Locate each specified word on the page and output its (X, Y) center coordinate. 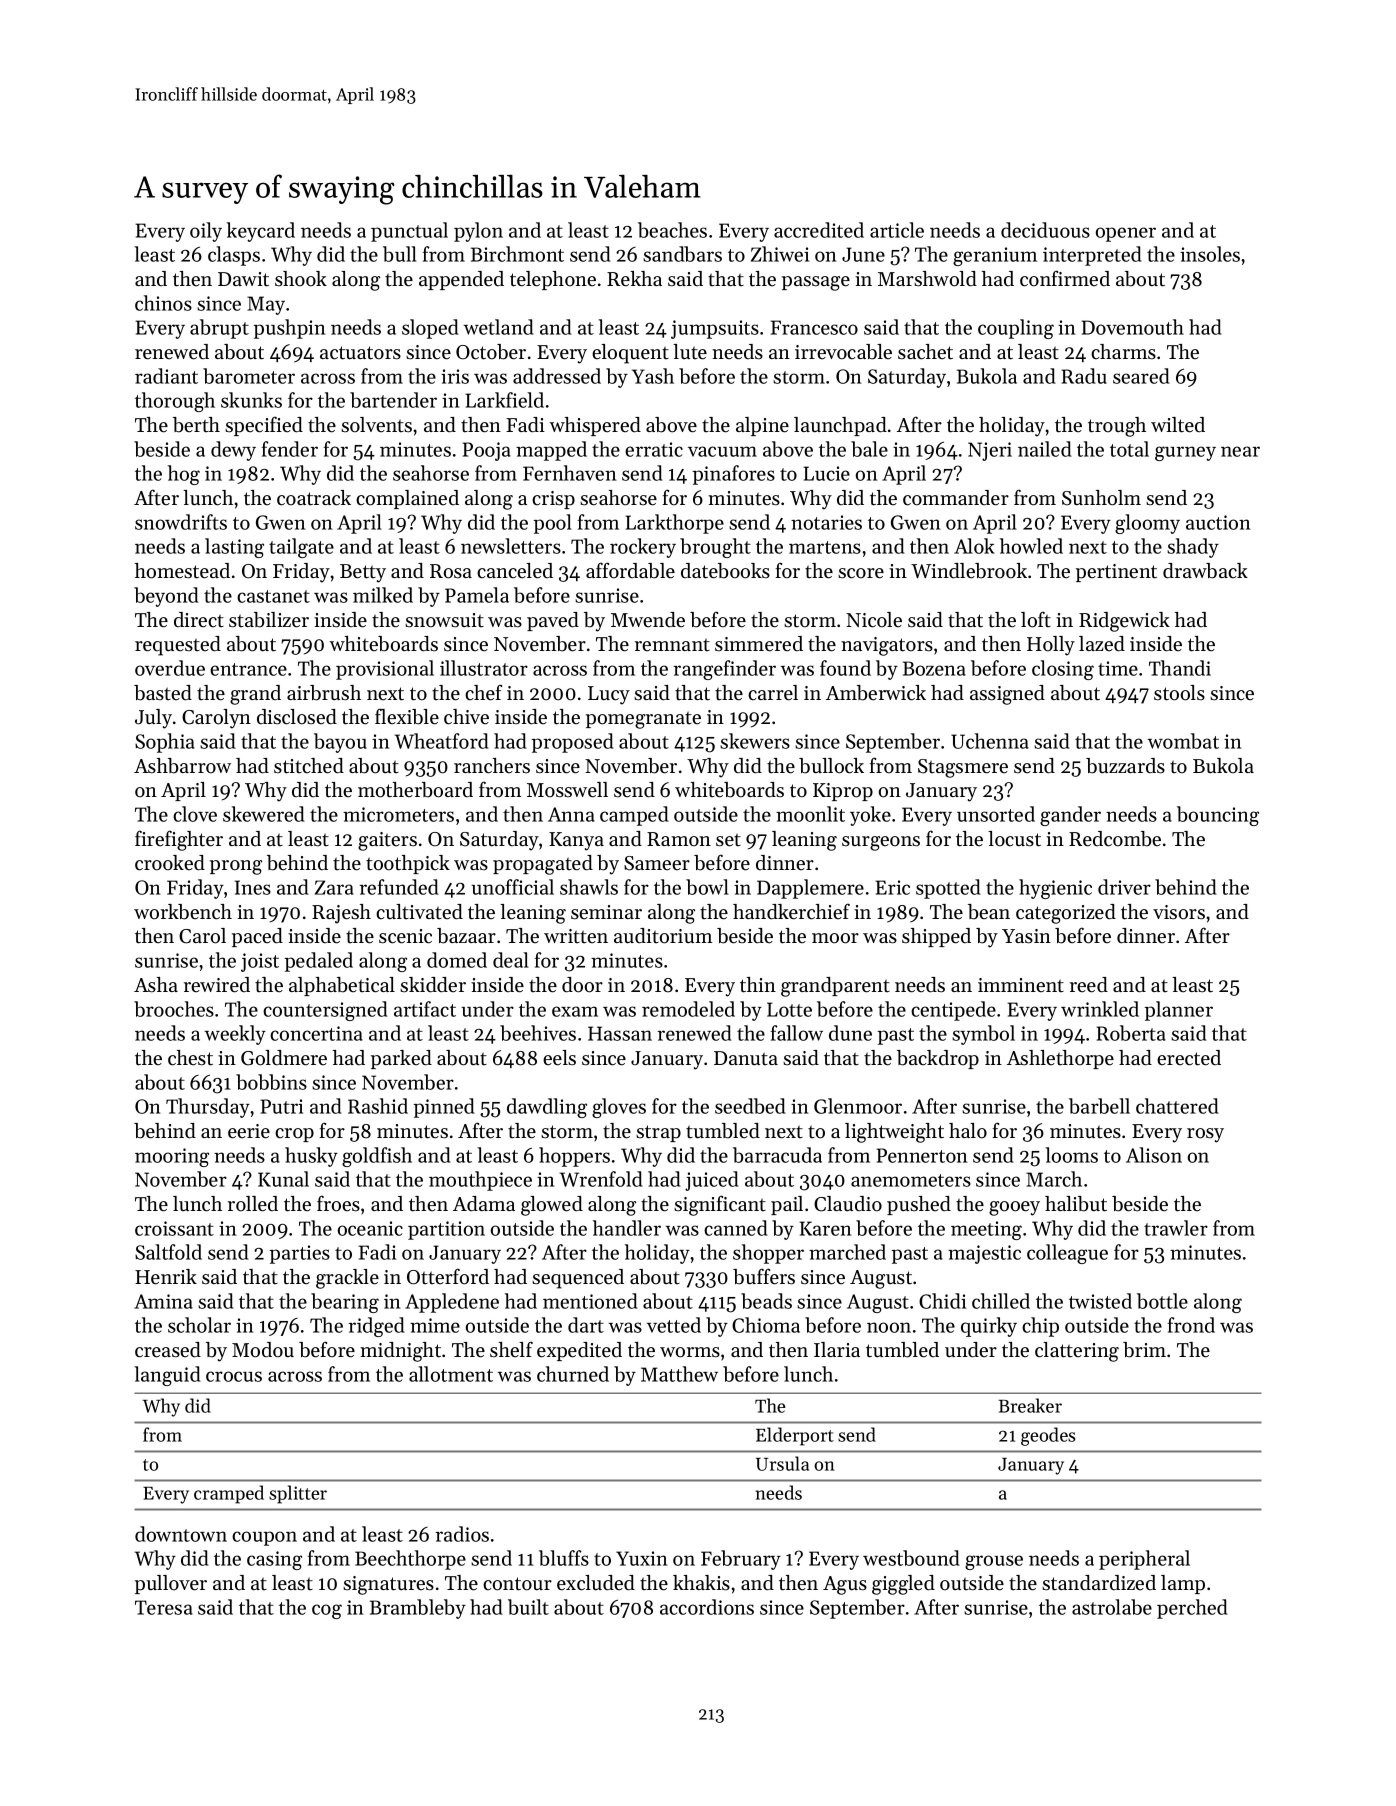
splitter (298, 1494)
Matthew (679, 1374)
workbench (183, 912)
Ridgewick (1124, 622)
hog (184, 475)
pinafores (734, 475)
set (728, 840)
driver (1124, 887)
